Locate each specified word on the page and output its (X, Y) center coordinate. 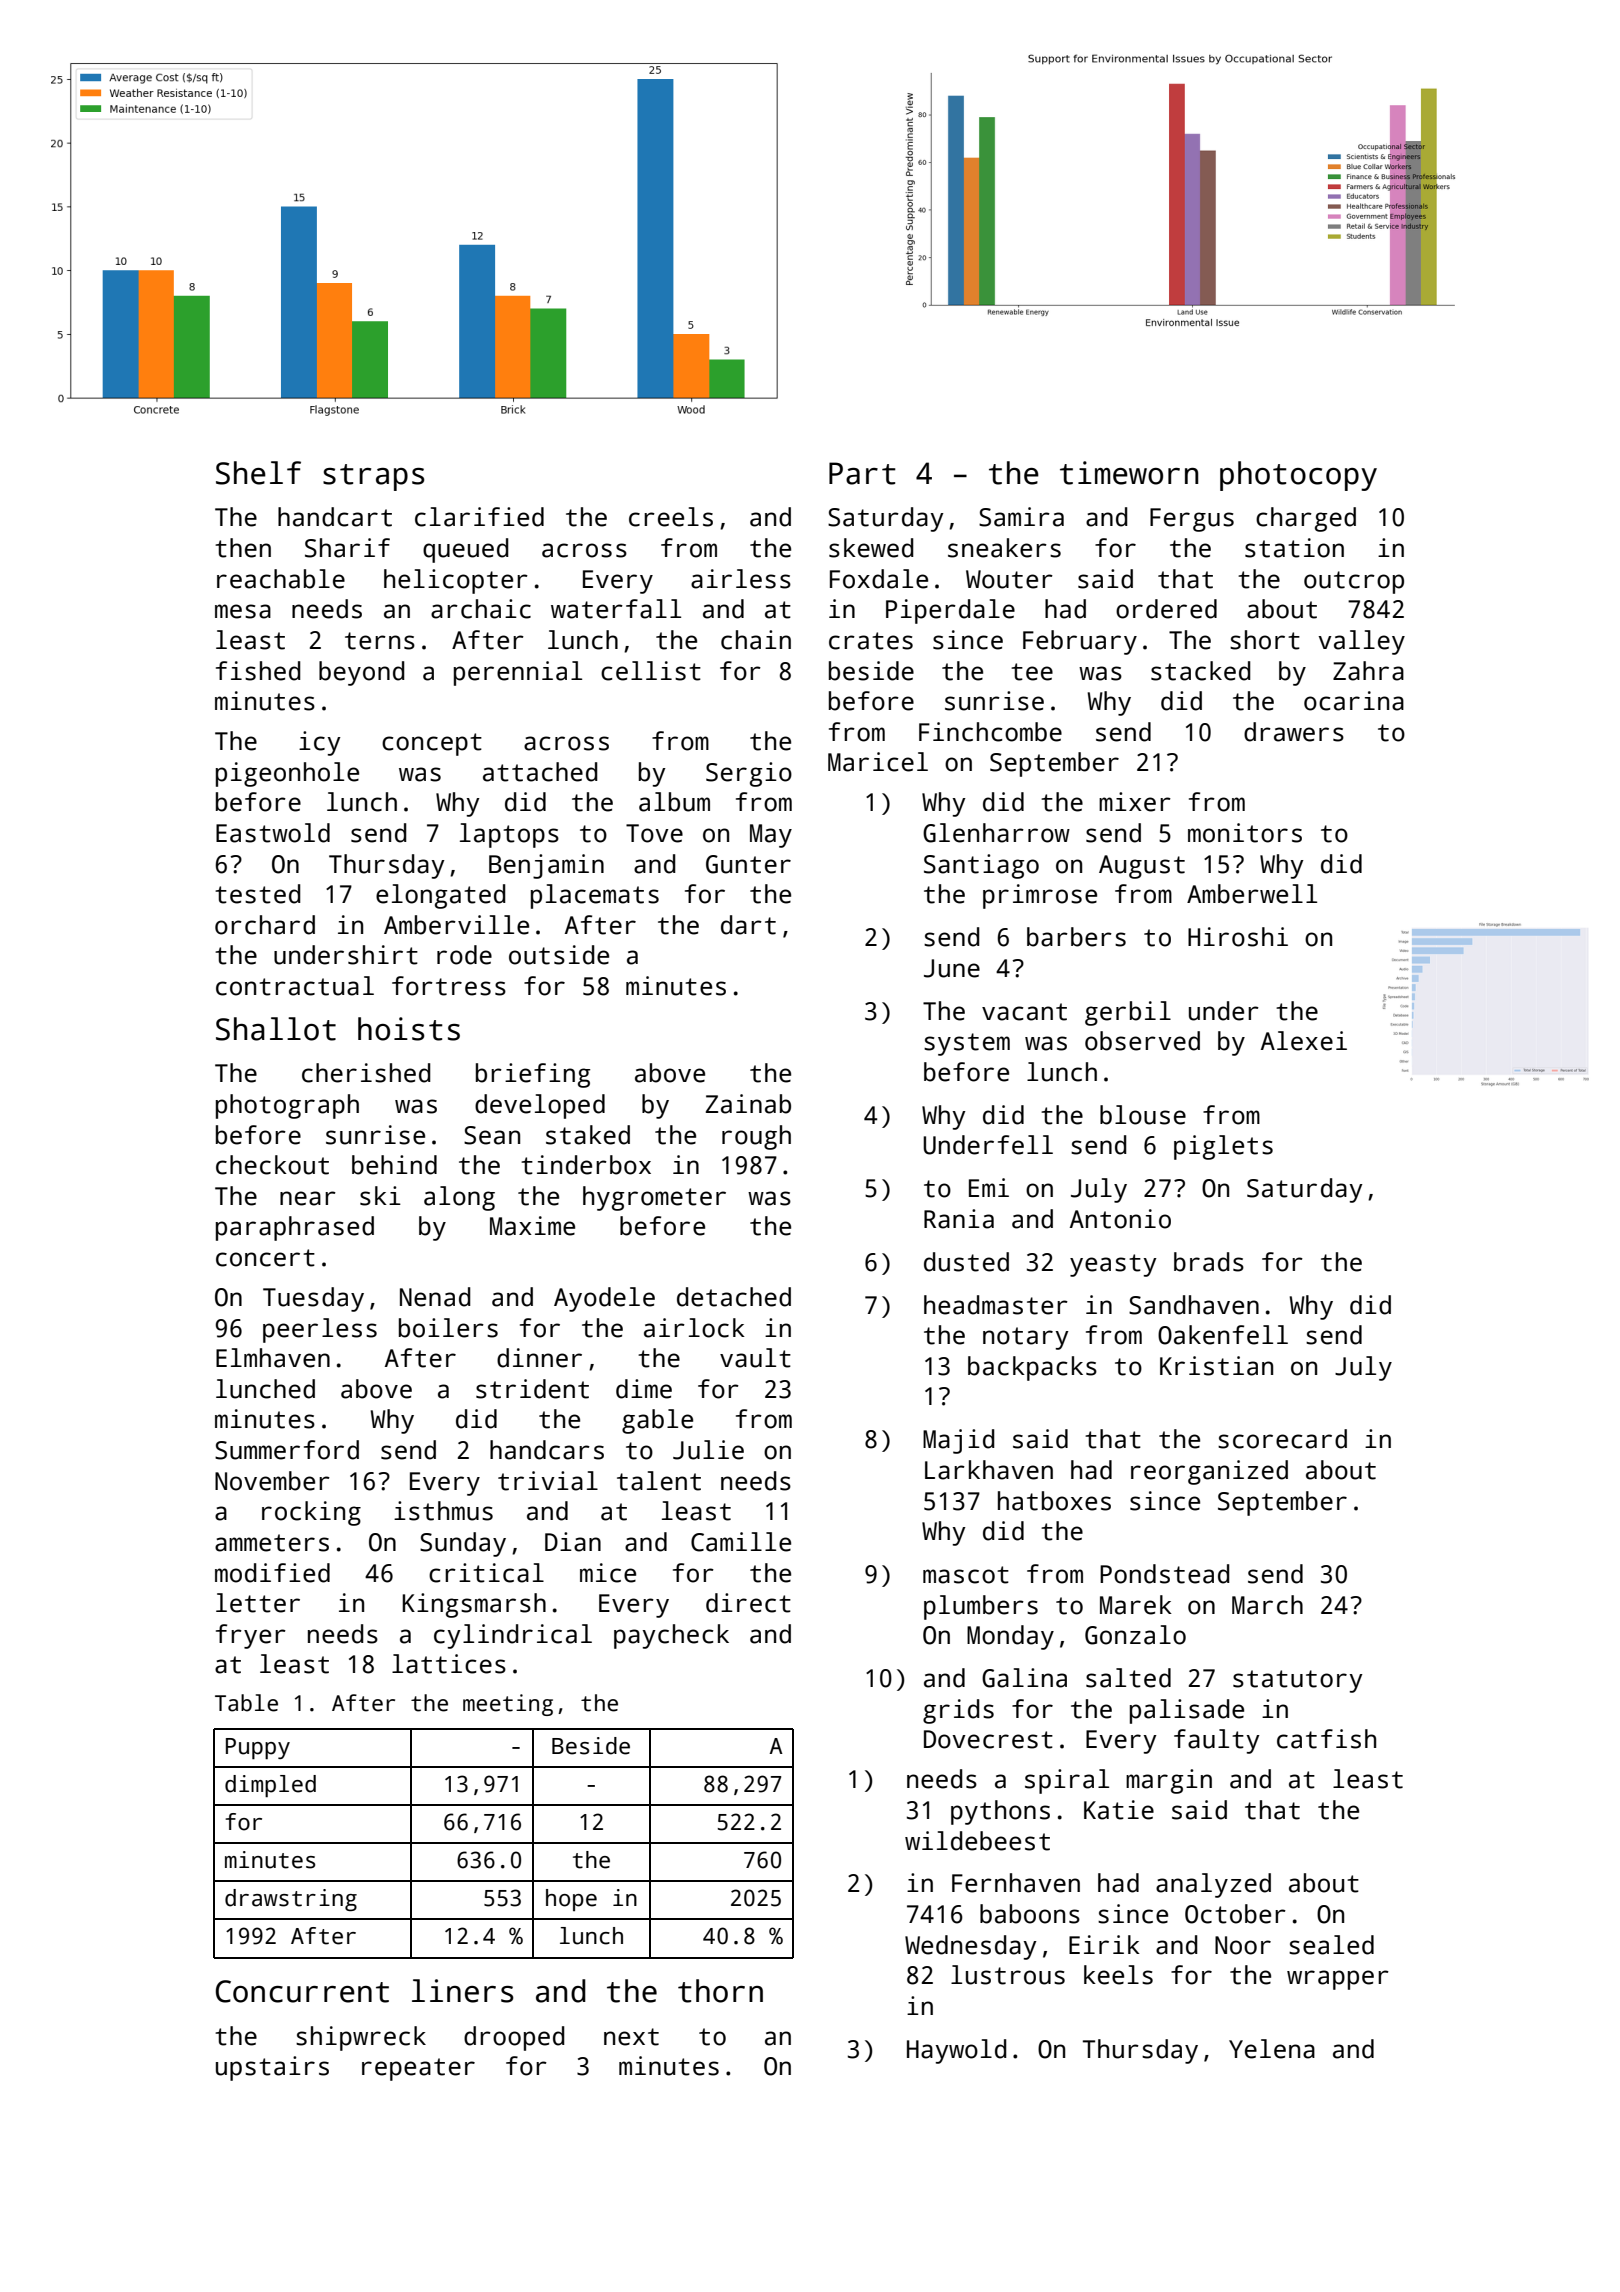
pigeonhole (287, 774)
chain (756, 640)
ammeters (272, 1543)
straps (374, 477)
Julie (708, 1450)
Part (862, 473)
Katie (1119, 1810)
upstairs (272, 2068)
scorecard (1282, 1439)
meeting (508, 1705)
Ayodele (604, 1299)
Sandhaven (1194, 1305)
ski (380, 1196)
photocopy (1298, 476)
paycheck (671, 1636)
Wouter (1009, 579)
